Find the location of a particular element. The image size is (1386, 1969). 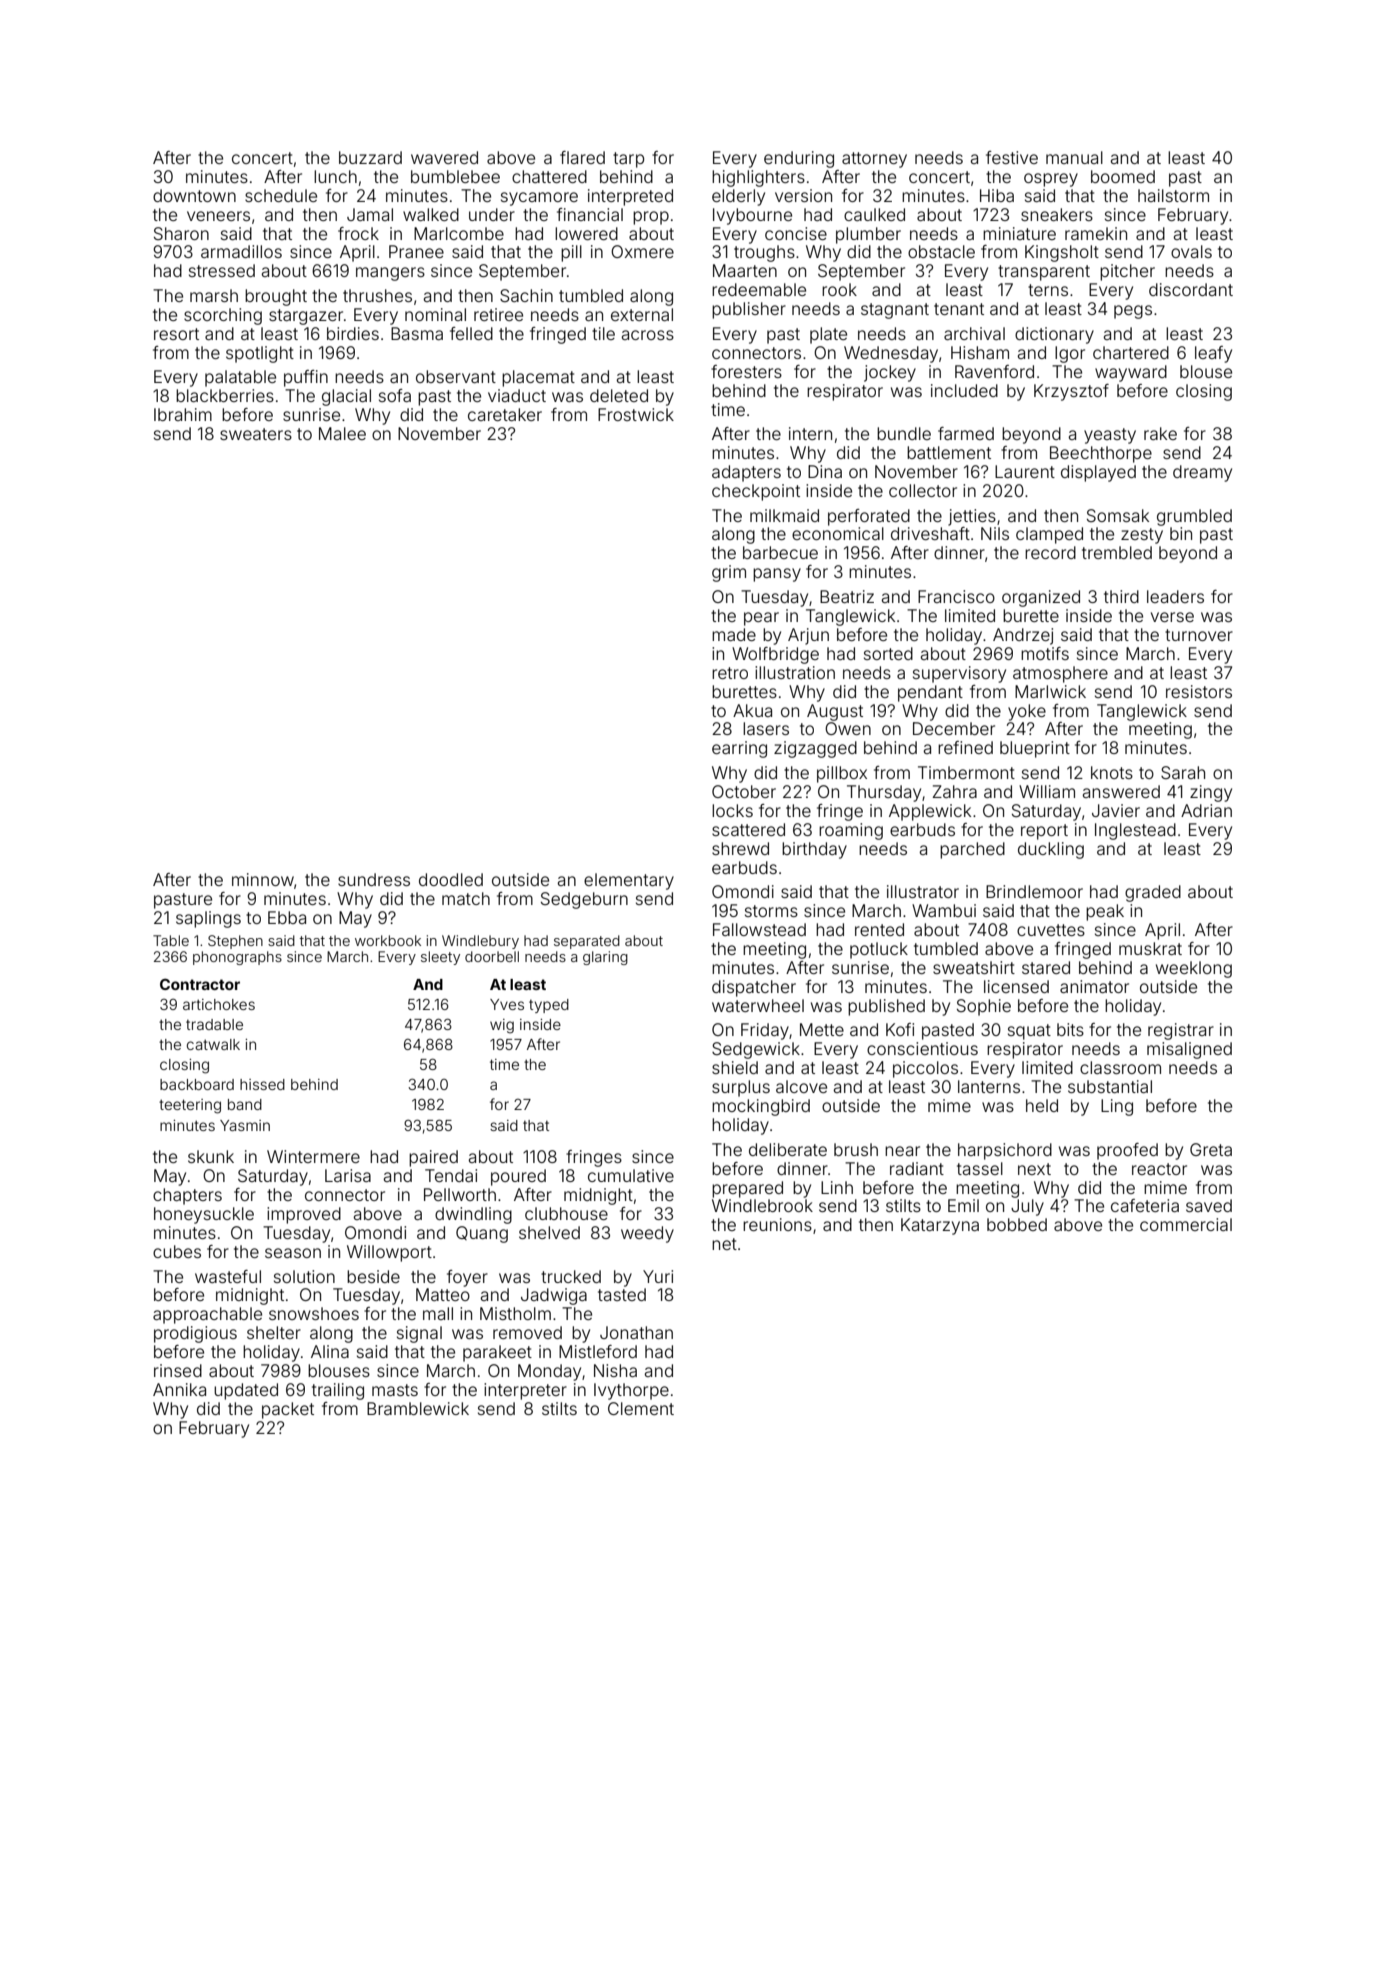

beside is located at coordinates (373, 1276).
